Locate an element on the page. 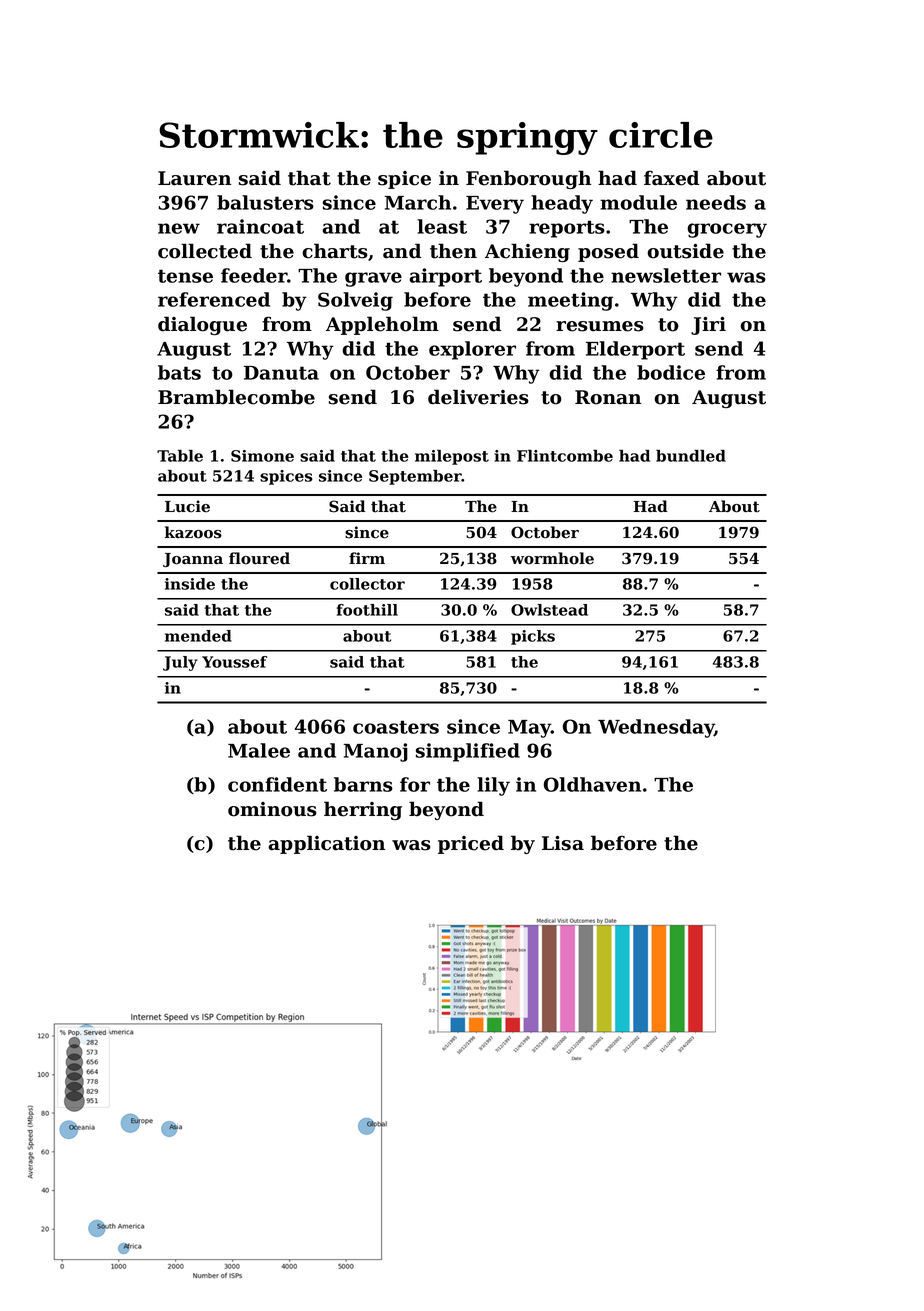  bats is located at coordinates (179, 372).
